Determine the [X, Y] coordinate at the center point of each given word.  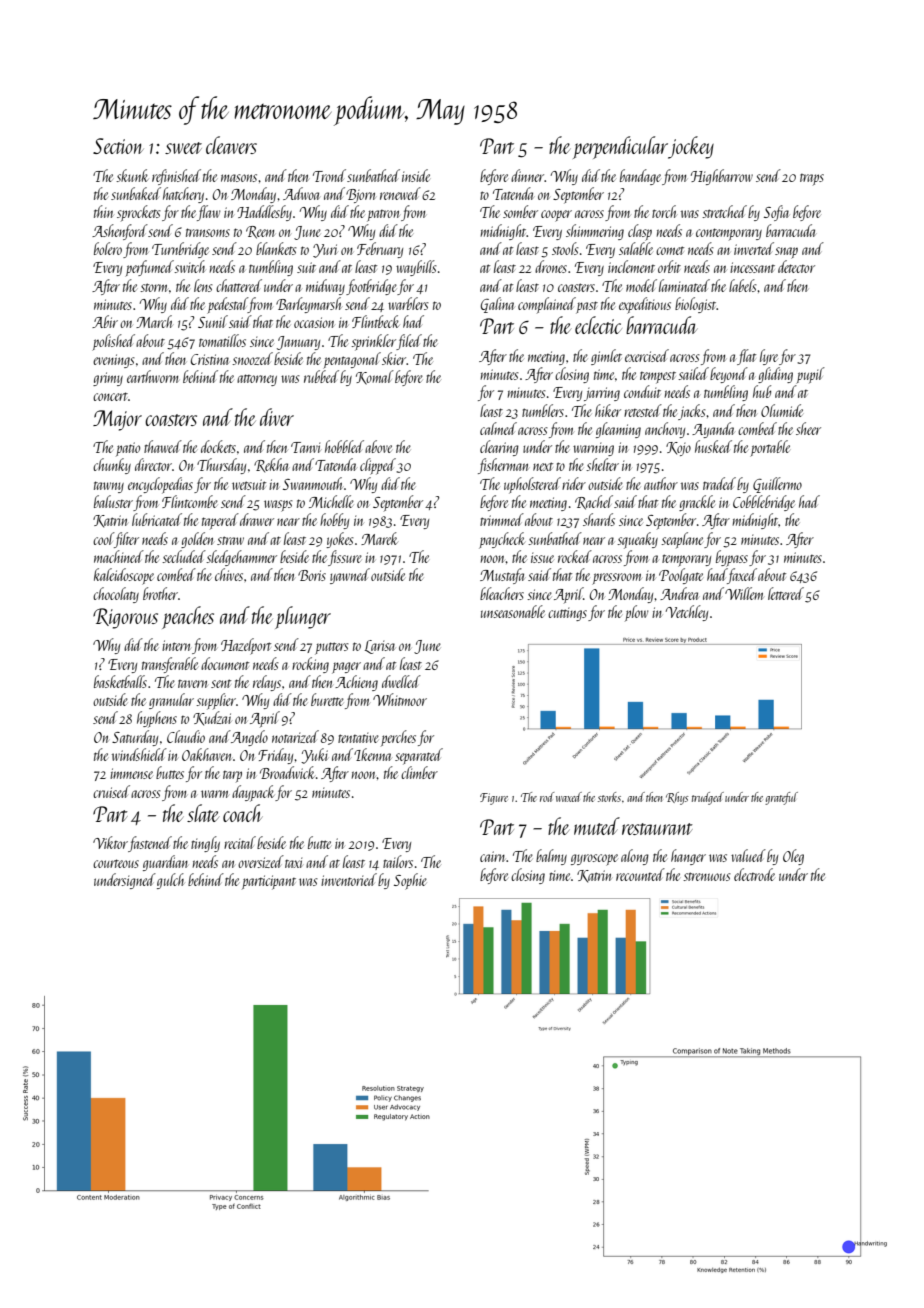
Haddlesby [264, 213]
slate [203, 813]
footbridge [372, 287]
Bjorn [360, 196]
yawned [350, 576]
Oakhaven [206, 754]
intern [176, 645]
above [378, 446]
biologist [696, 305]
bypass [732, 558]
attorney [257, 380]
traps [812, 179]
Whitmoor [400, 699]
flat [746, 357]
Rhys [677, 798]
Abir [105, 321]
